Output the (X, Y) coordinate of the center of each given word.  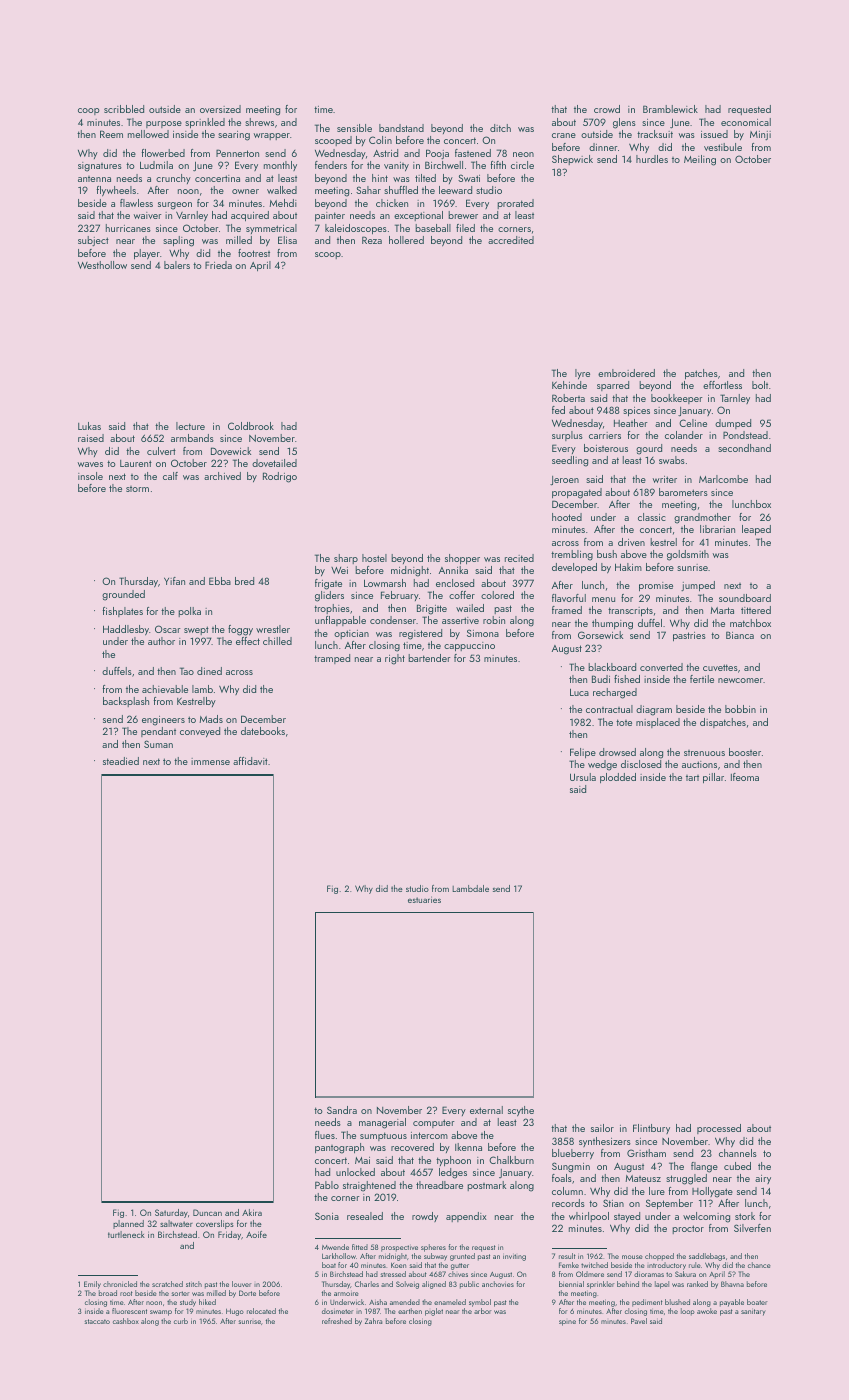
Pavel (639, 1321)
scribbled (124, 109)
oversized (220, 109)
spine (567, 1323)
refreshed (337, 1321)
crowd (607, 109)
